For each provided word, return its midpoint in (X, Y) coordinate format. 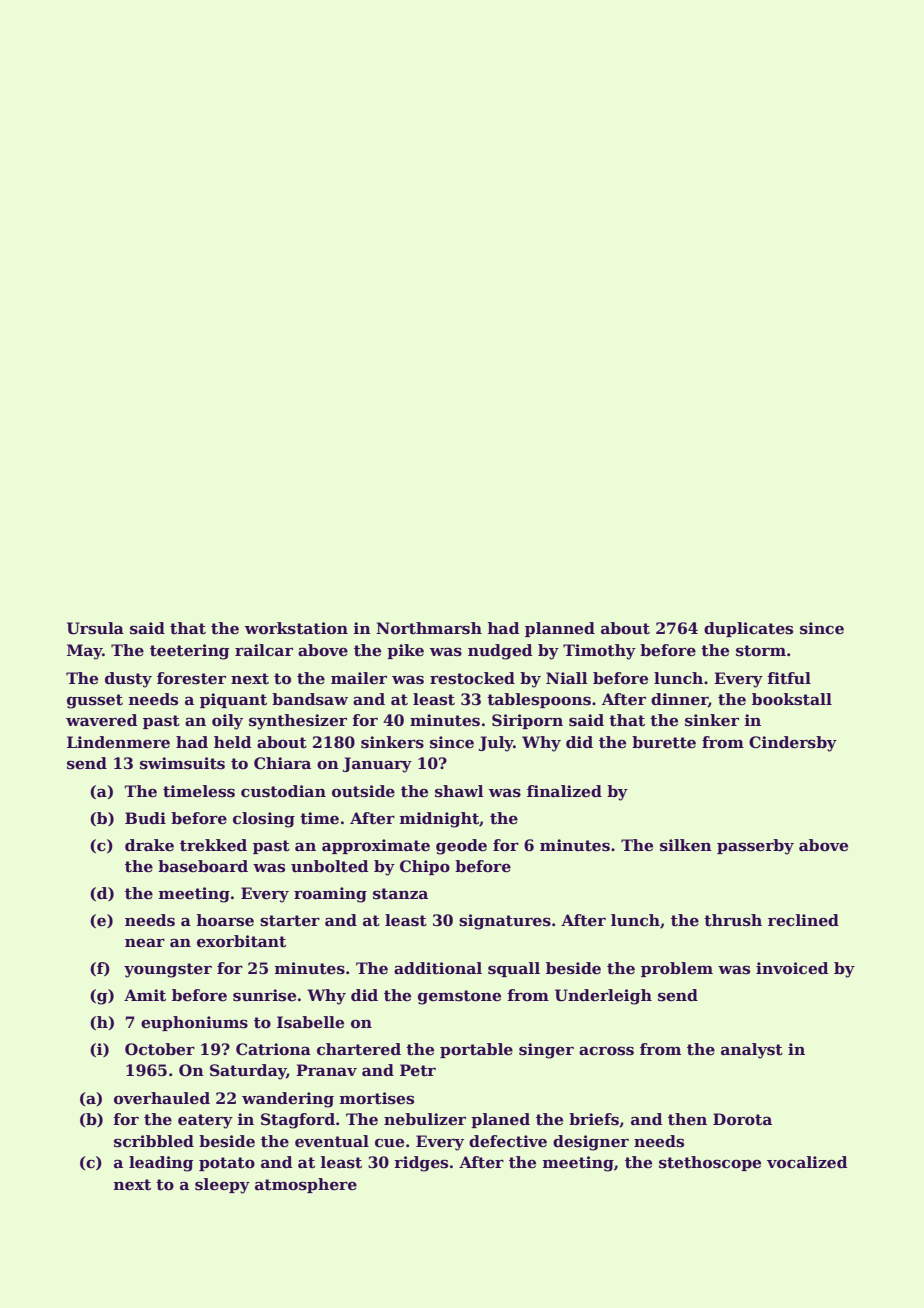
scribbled (154, 1141)
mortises (377, 1098)
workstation (296, 628)
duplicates (748, 629)
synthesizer (298, 722)
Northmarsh (429, 628)
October (160, 1049)
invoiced (792, 968)
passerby (755, 847)
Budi (145, 818)
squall (514, 969)
